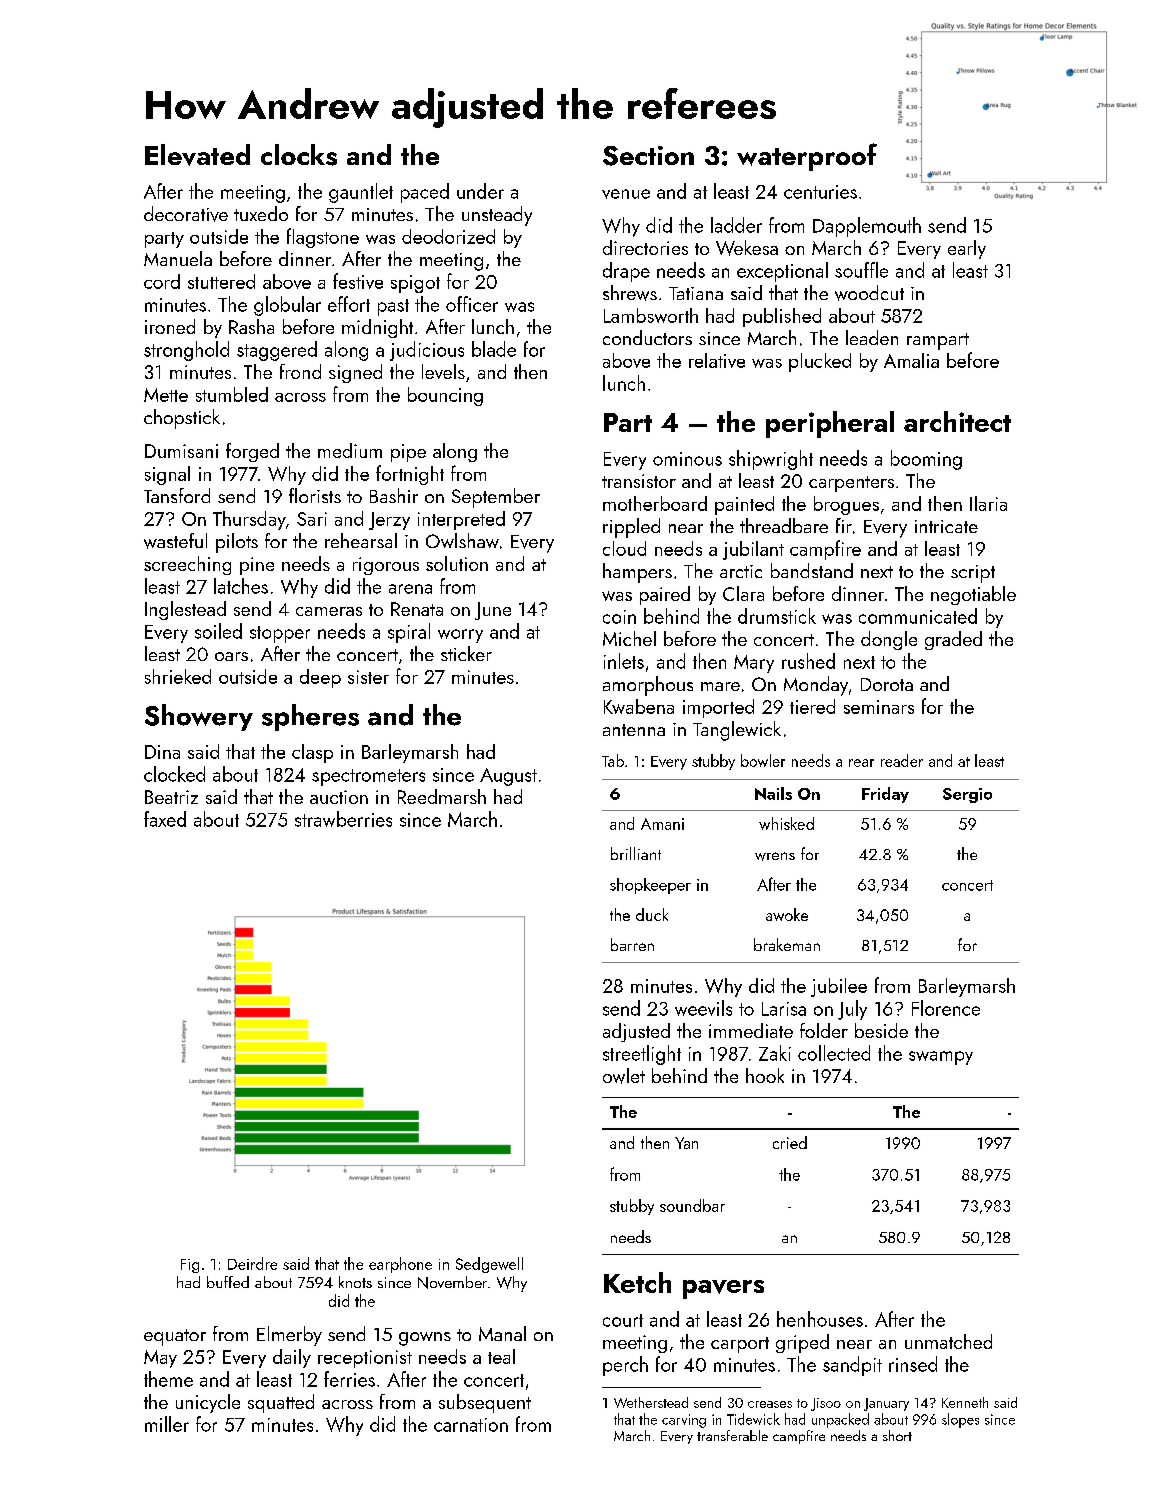 This screenshot has height=1503, width=1162. I want to click on published, so click(782, 317).
